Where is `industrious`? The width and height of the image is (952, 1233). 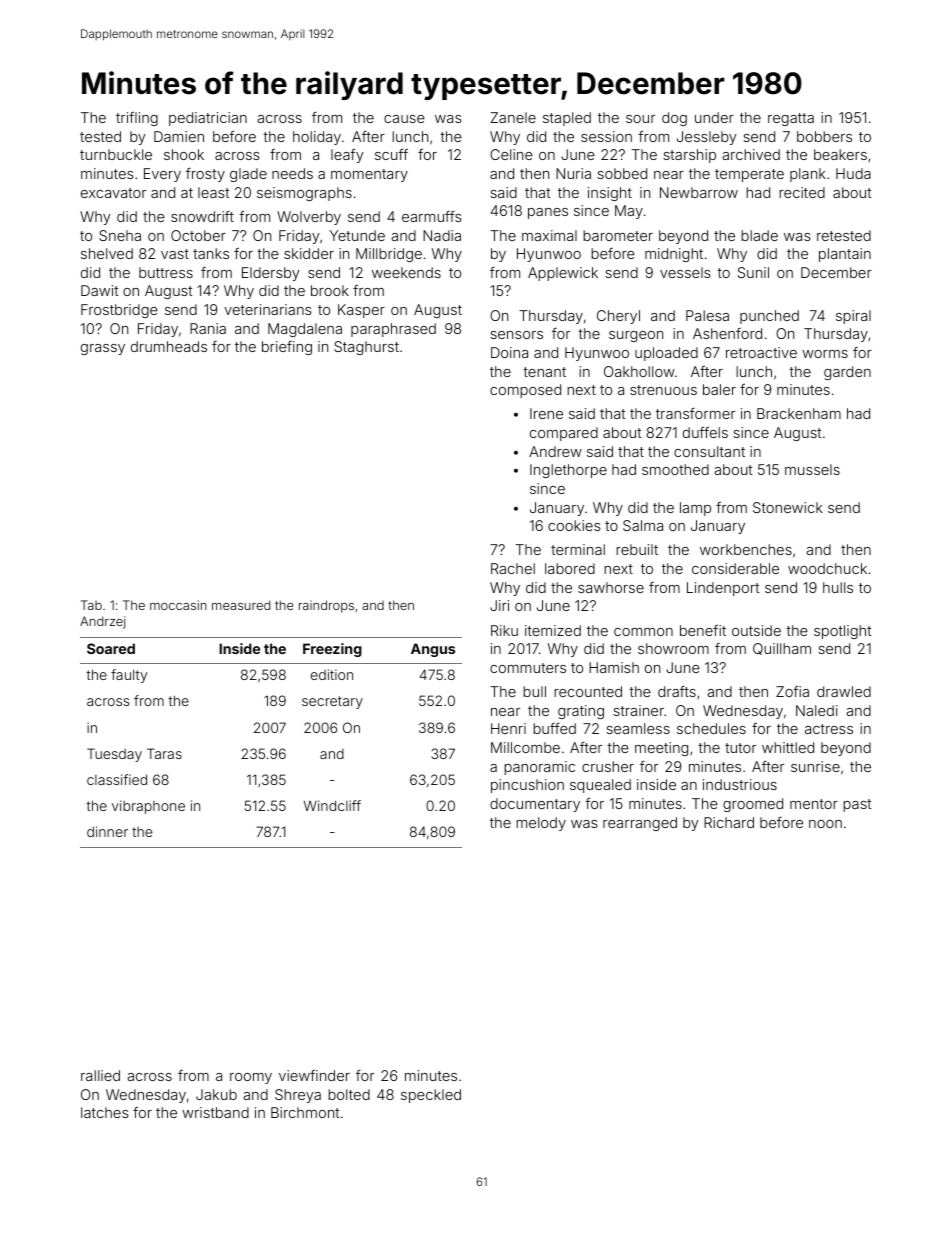
industrious is located at coordinates (740, 784).
